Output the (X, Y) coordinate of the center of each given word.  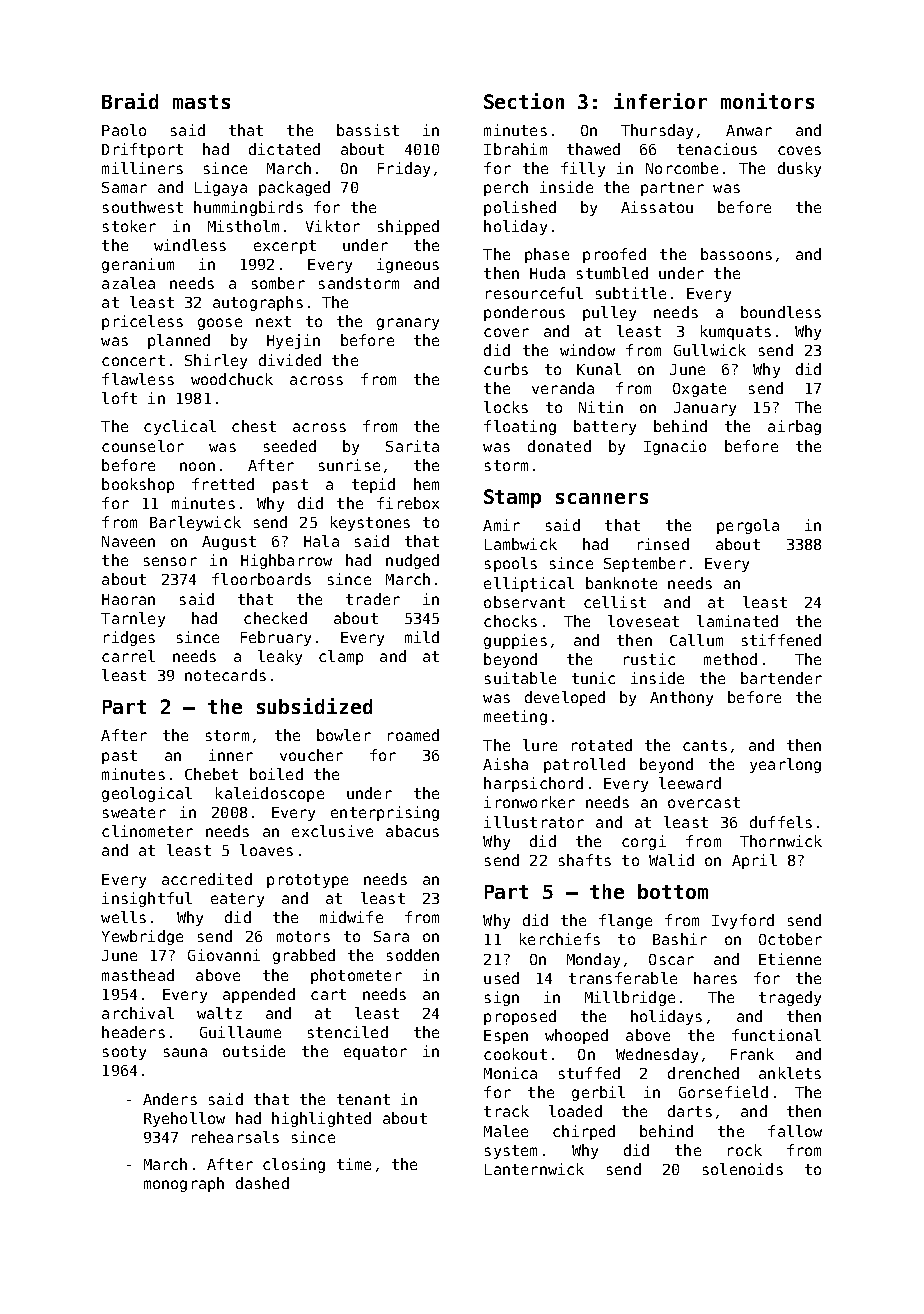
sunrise (349, 465)
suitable (520, 678)
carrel (128, 656)
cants (705, 745)
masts (201, 102)
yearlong (785, 765)
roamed (413, 735)
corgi (644, 842)
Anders (170, 1099)
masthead (138, 975)
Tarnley (133, 619)
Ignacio (675, 447)
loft (119, 398)
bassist (368, 130)
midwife (351, 917)
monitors (767, 101)
